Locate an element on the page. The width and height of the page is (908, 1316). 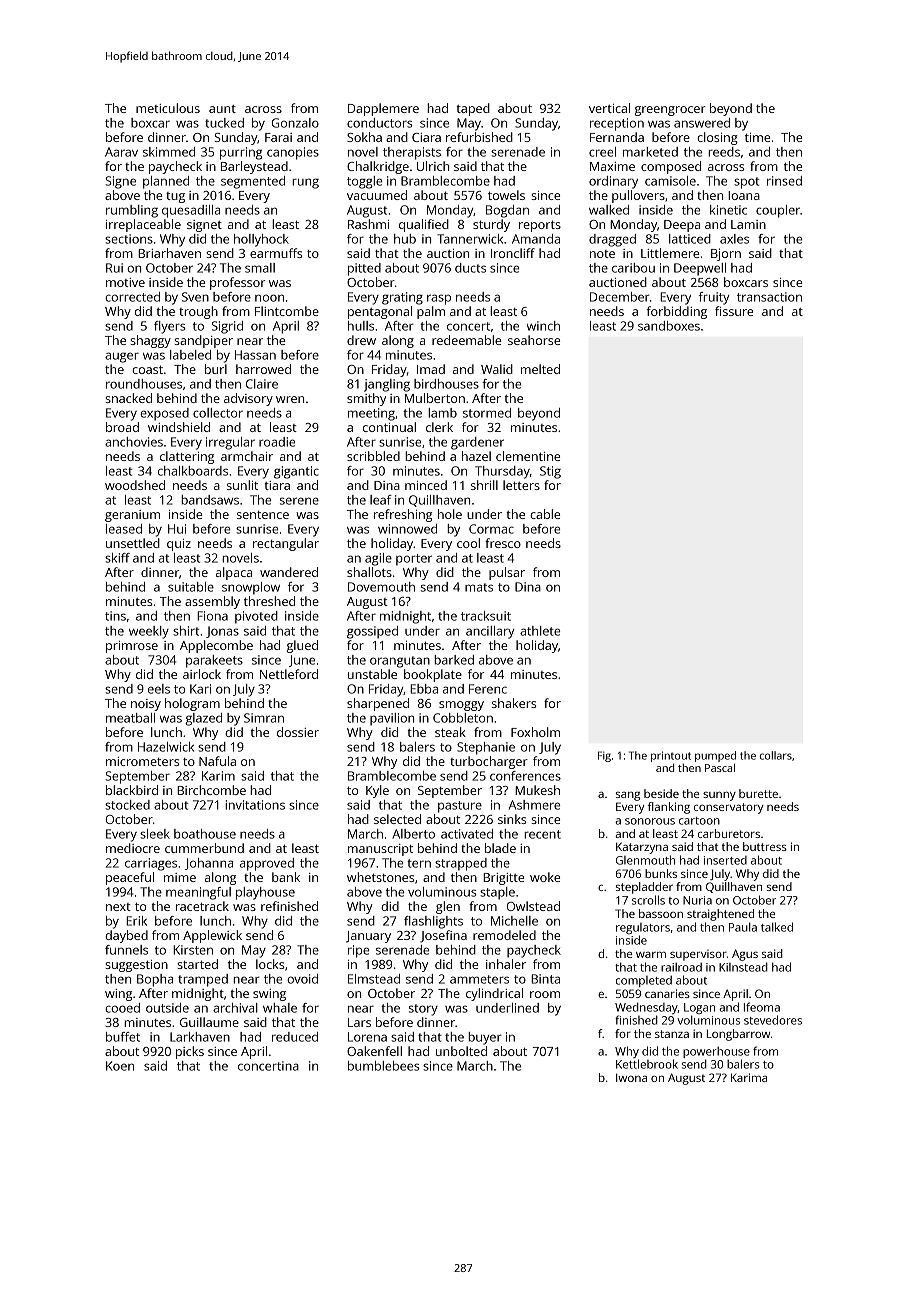
answered is located at coordinates (702, 123).
